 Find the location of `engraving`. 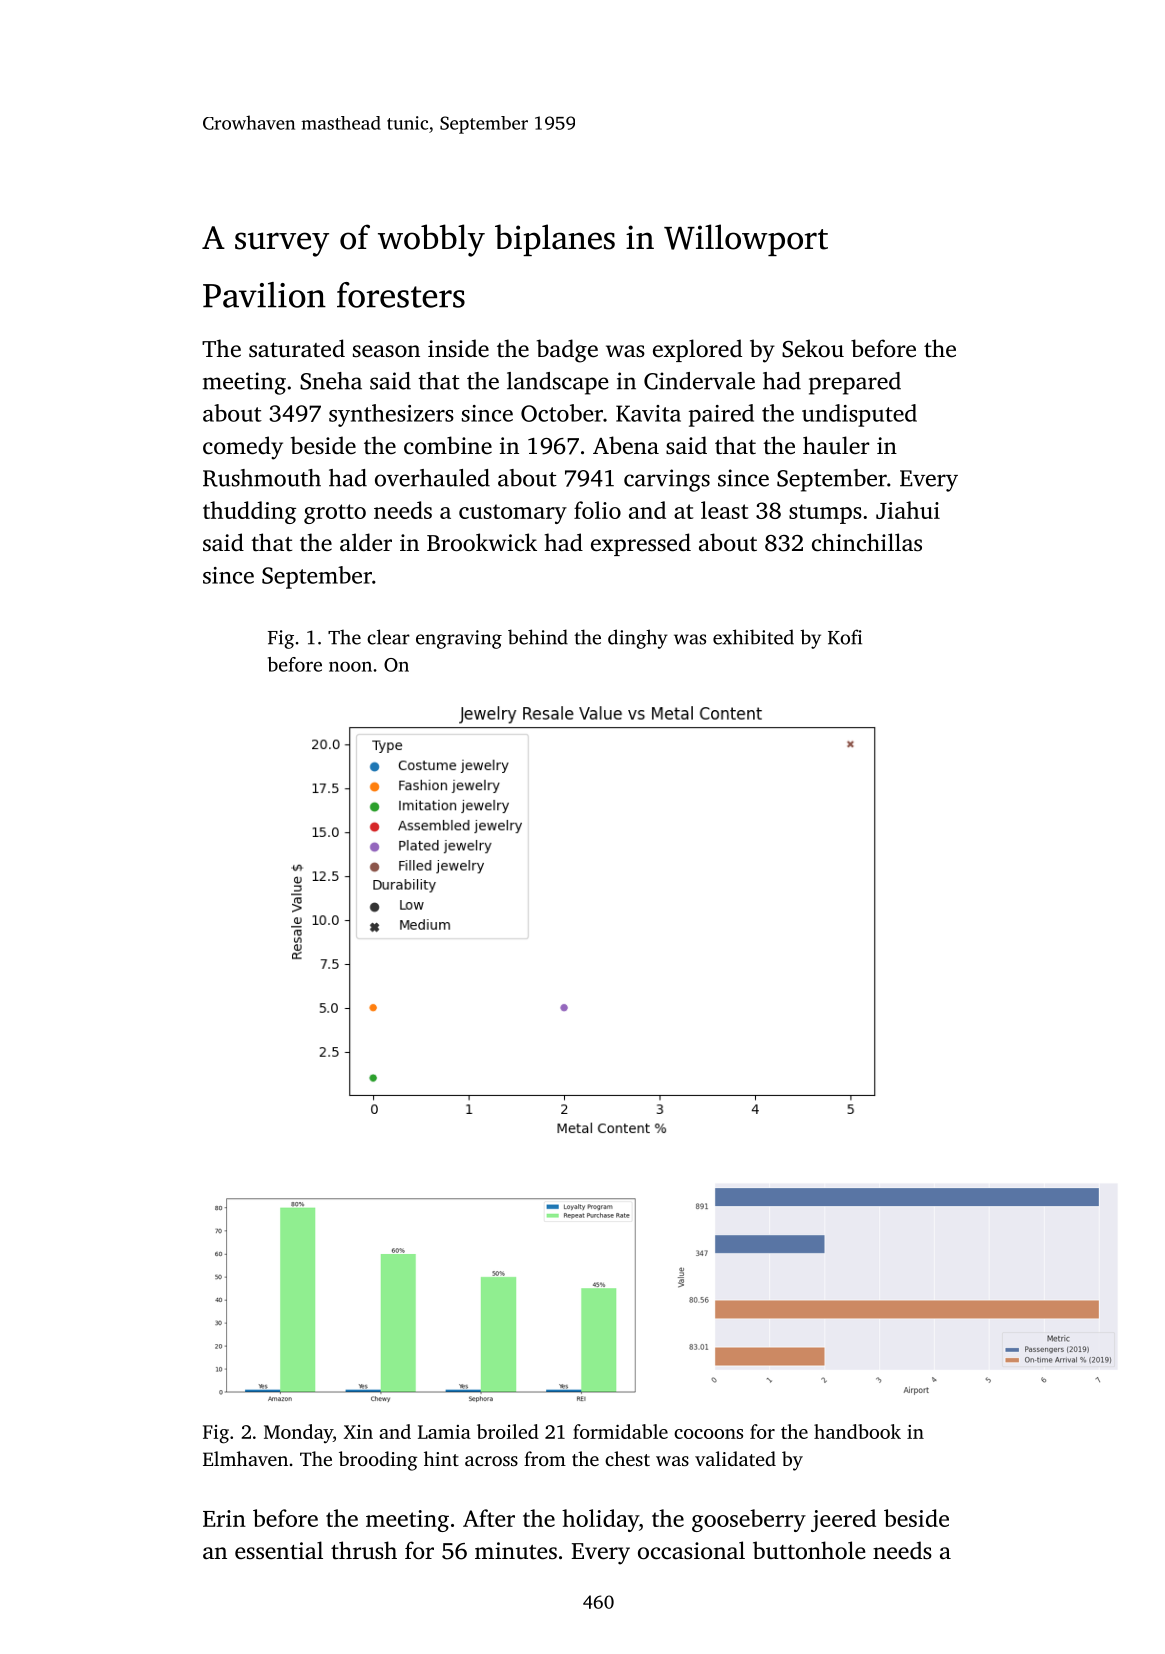

engraving is located at coordinates (459, 639).
